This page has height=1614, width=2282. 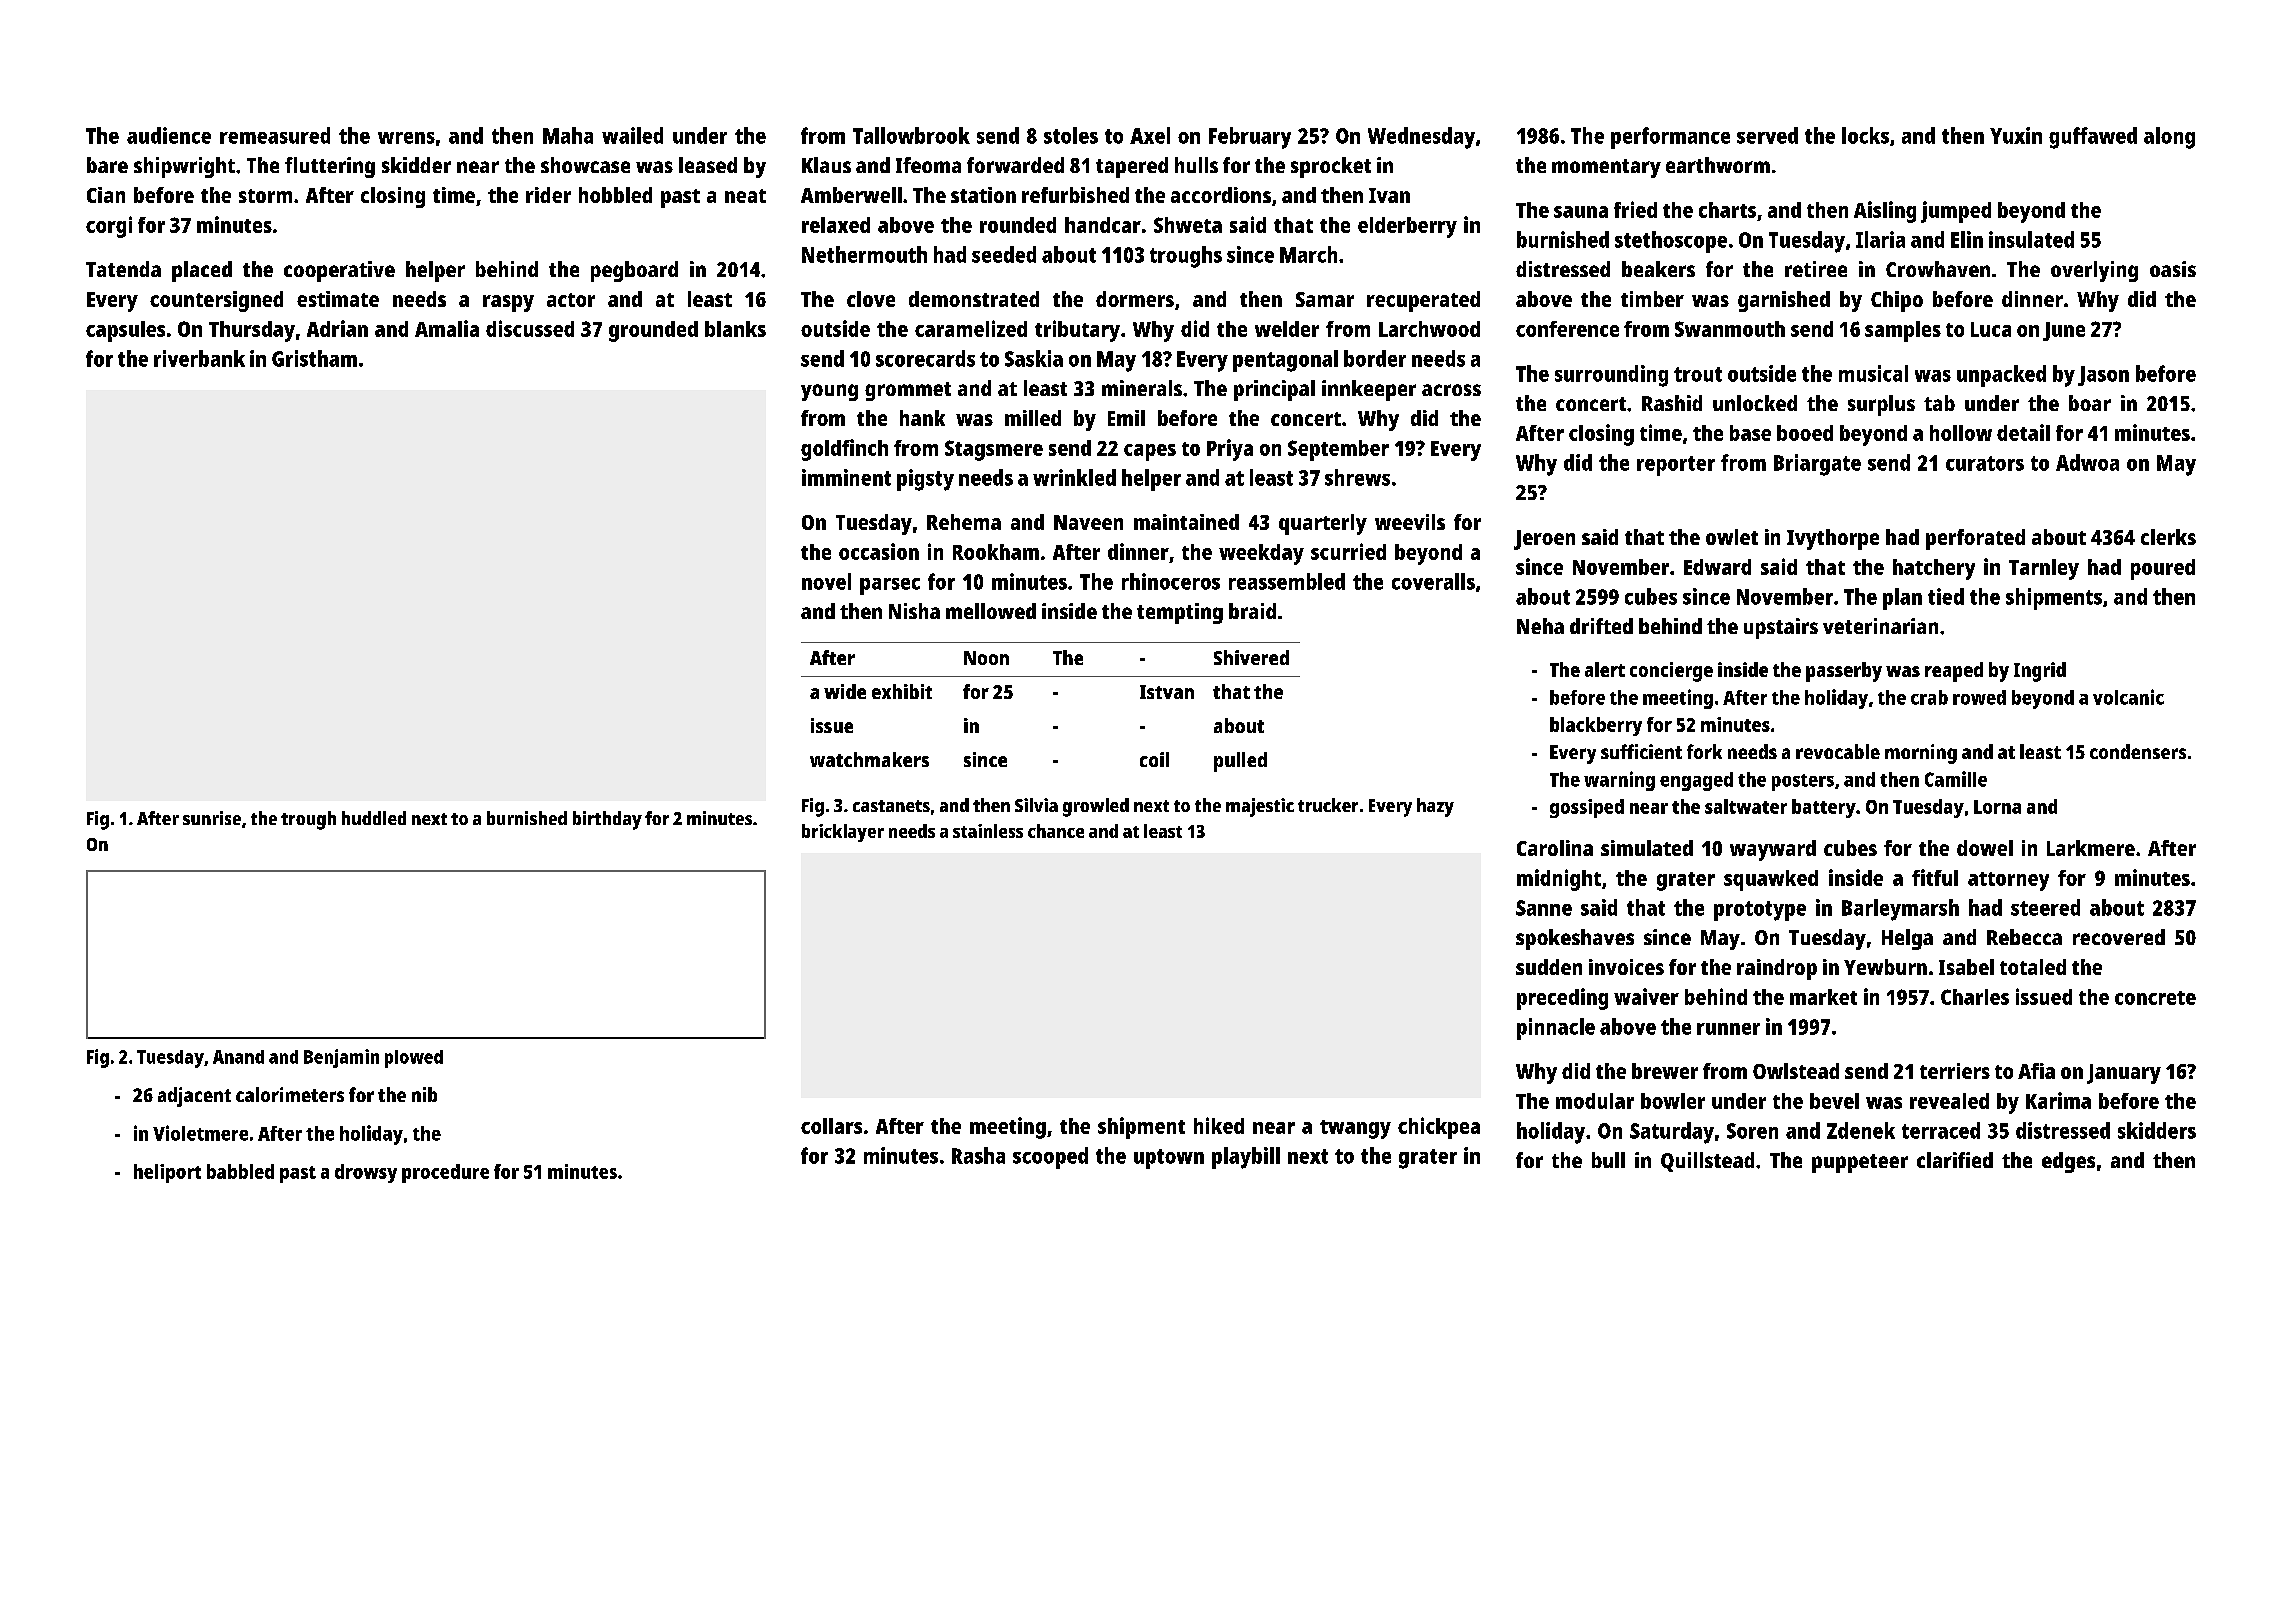 What do you see at coordinates (922, 418) in the page?
I see `hank` at bounding box center [922, 418].
